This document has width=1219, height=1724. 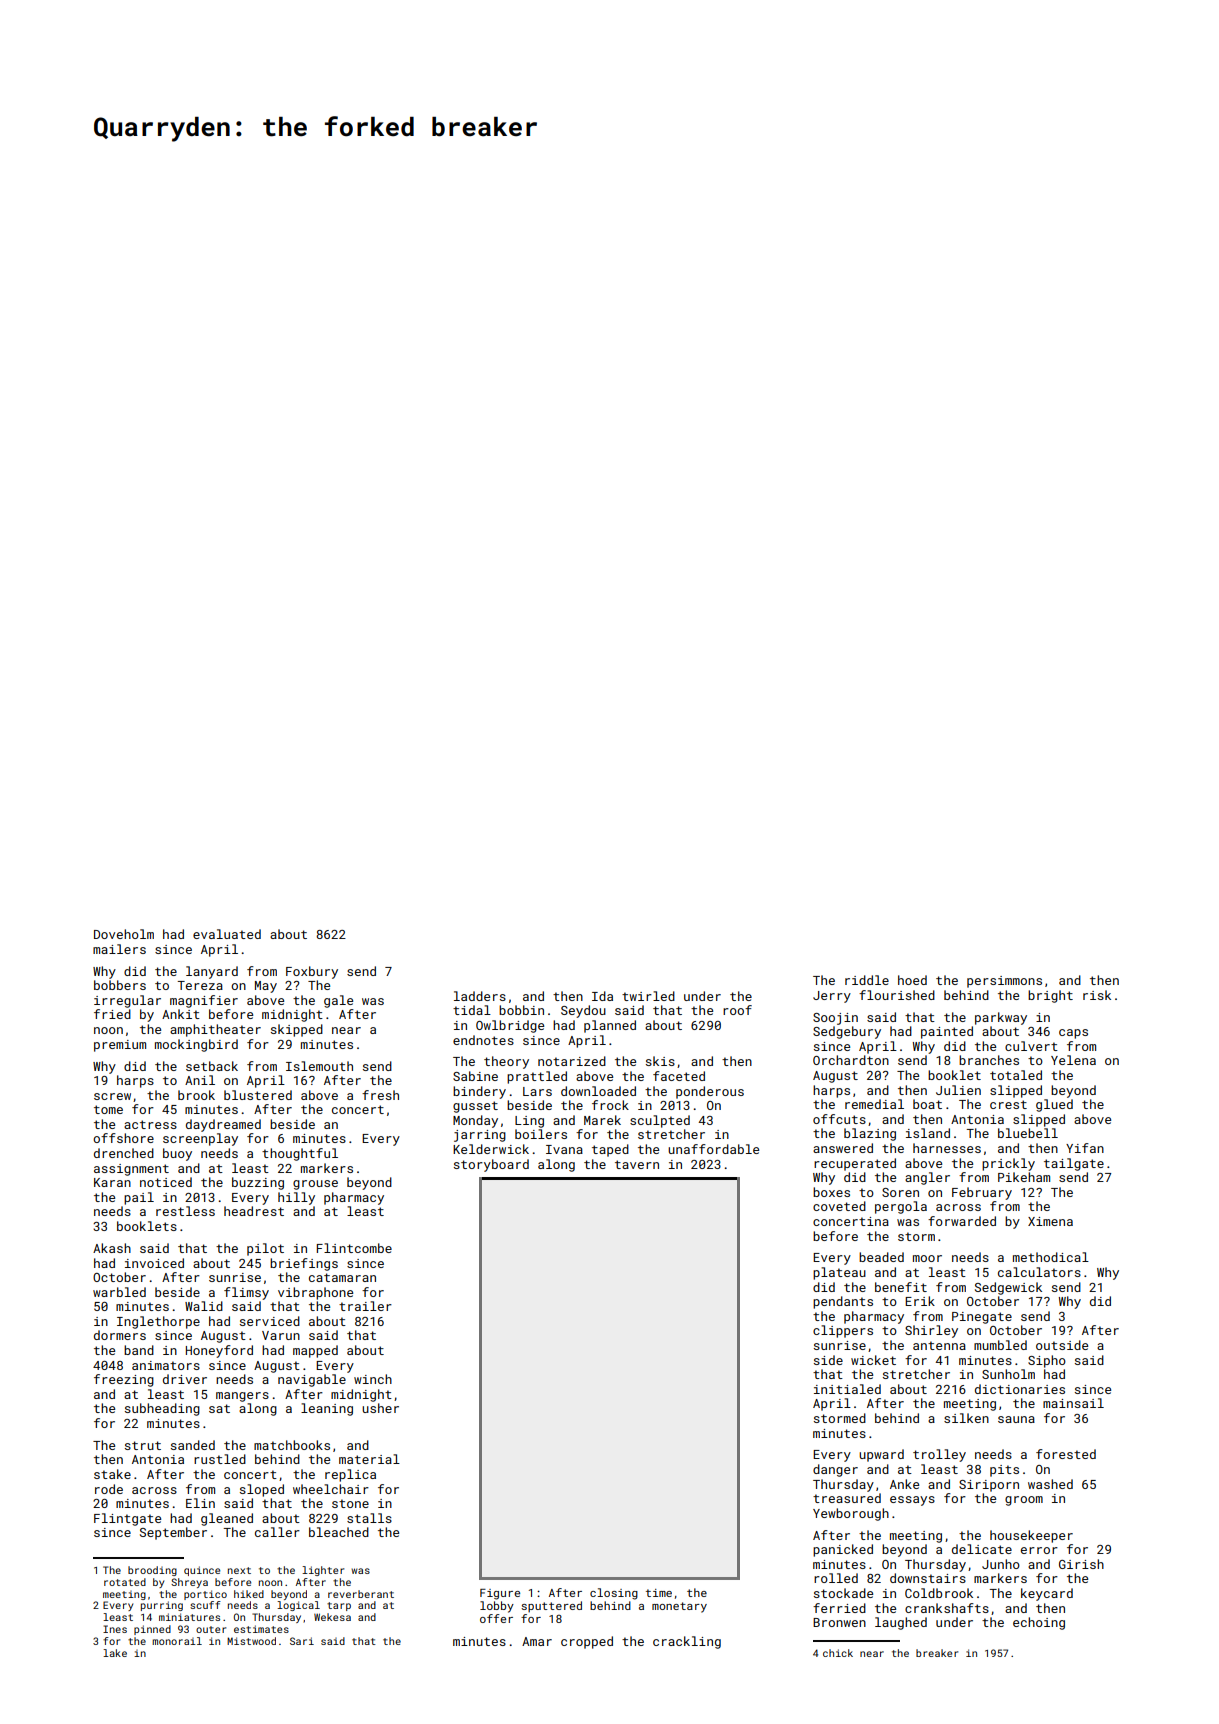 I want to click on mangers, so click(x=242, y=1397).
